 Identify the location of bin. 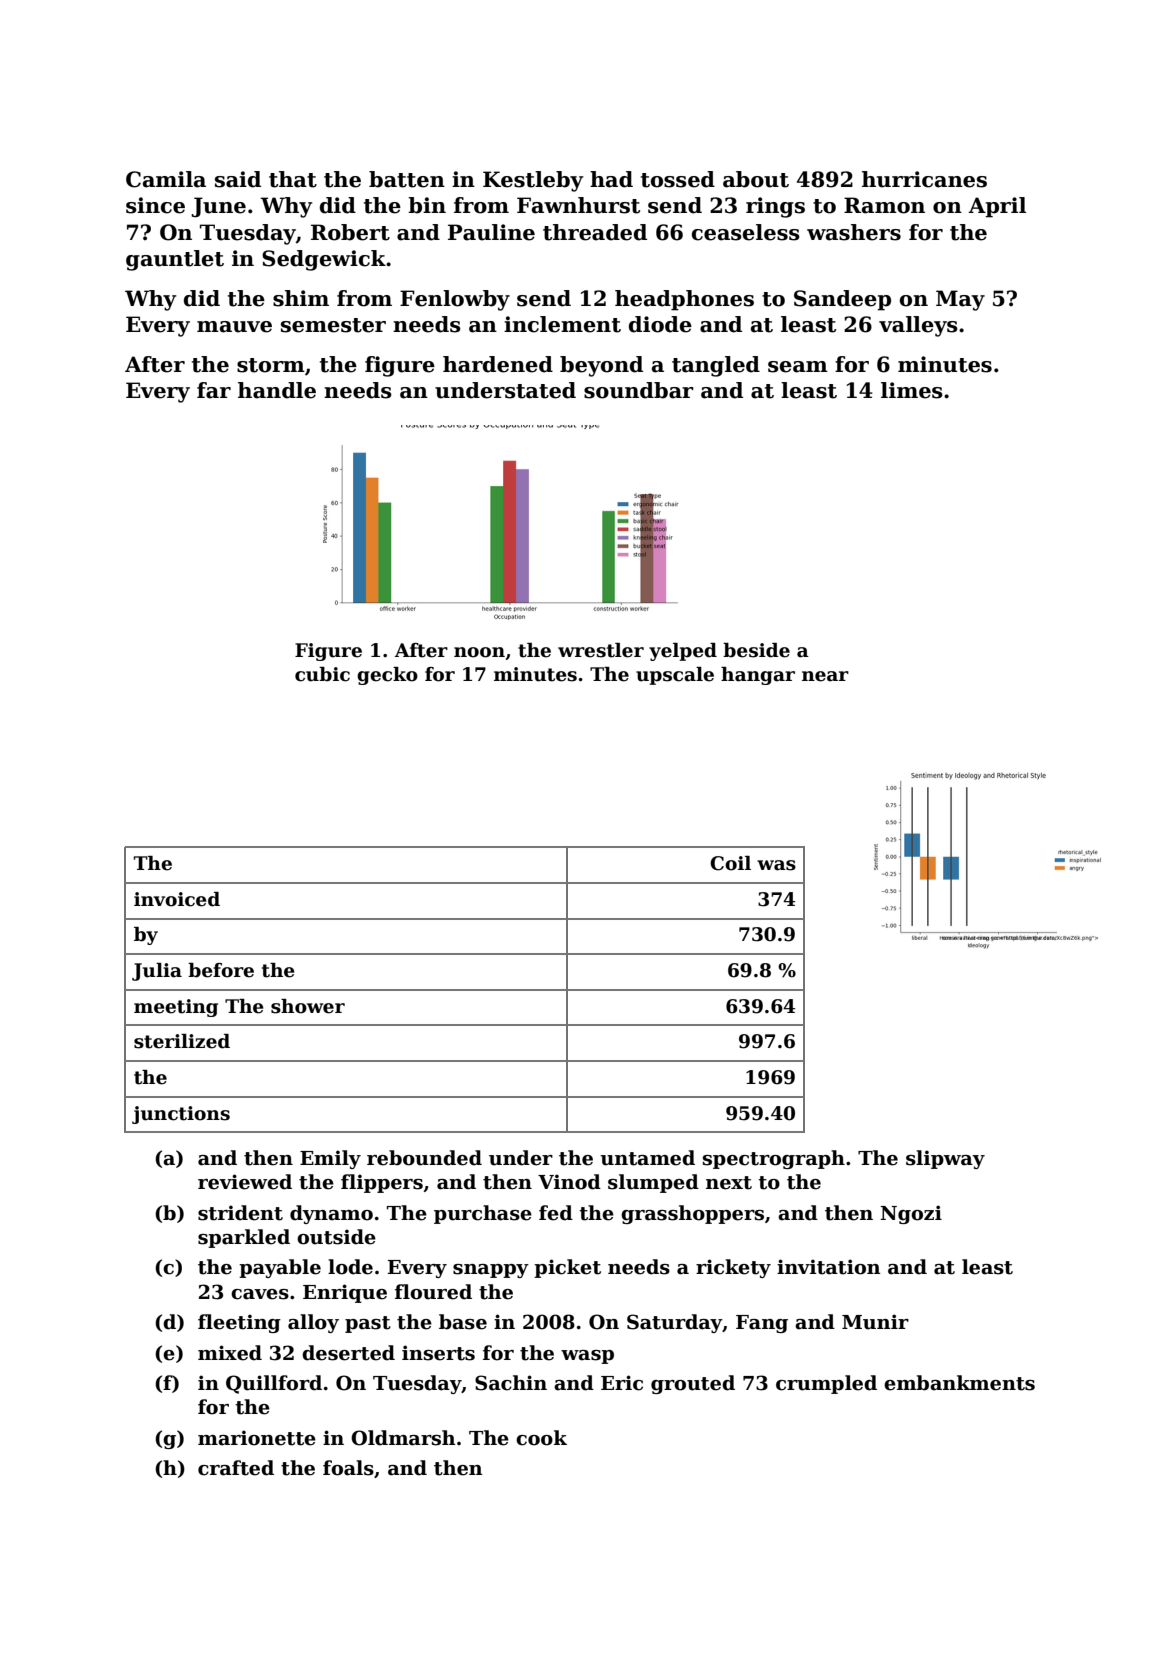
(427, 205).
